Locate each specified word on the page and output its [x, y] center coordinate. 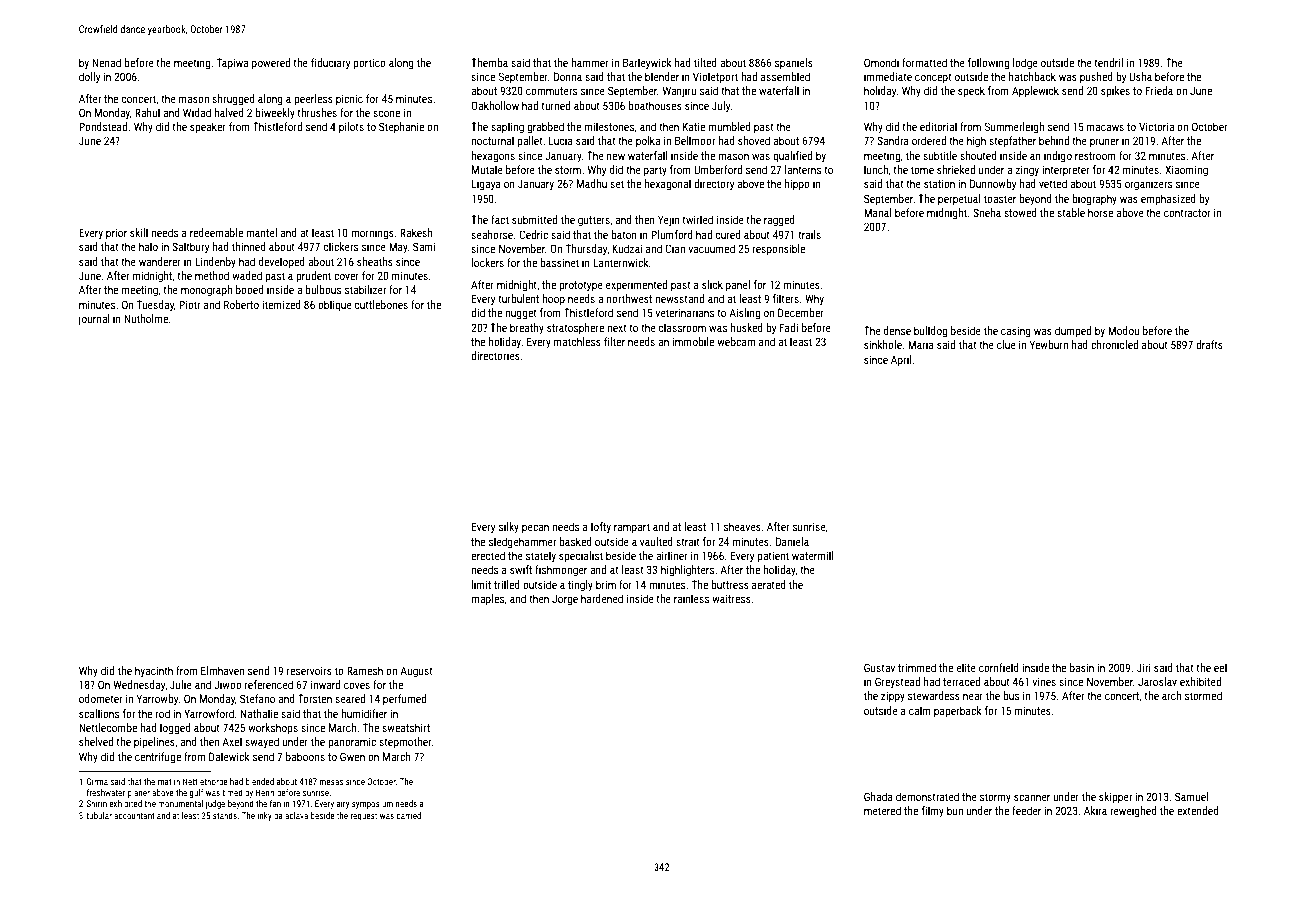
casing [1016, 332]
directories [495, 355]
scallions [99, 713]
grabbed [545, 128]
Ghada [878, 796]
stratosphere [575, 328]
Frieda [1159, 90]
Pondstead [103, 126]
